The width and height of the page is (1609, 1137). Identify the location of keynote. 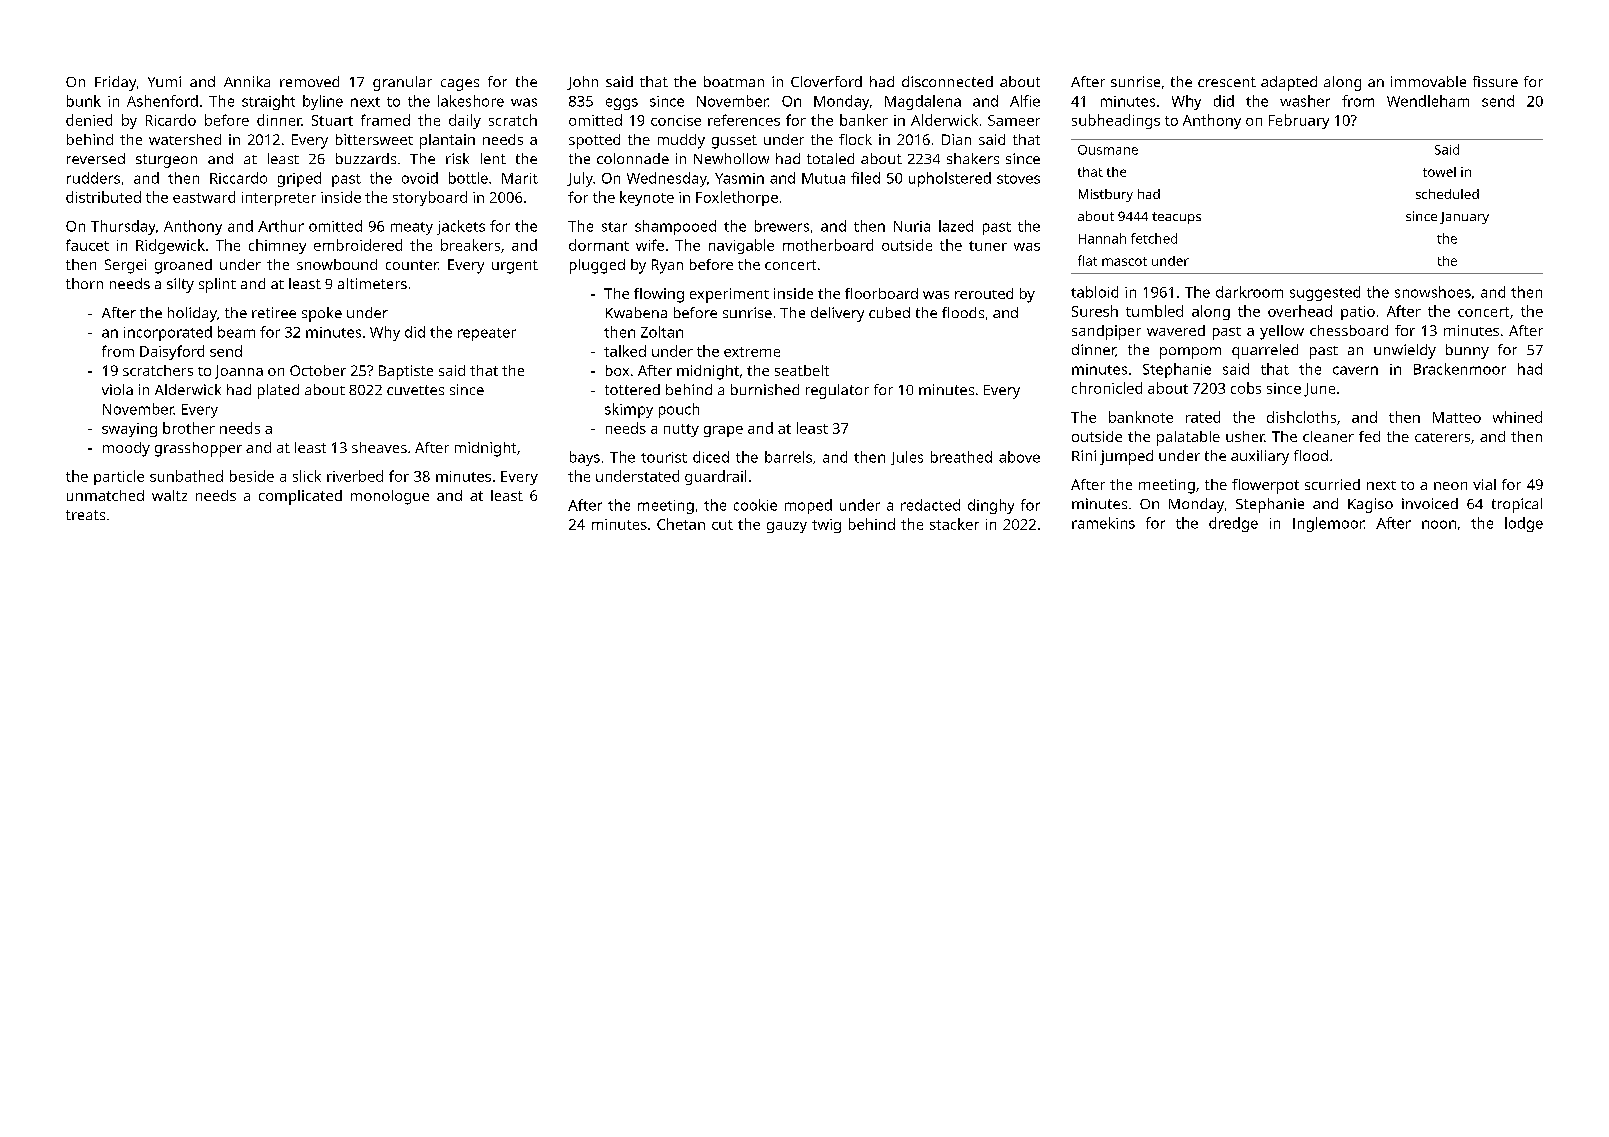
(647, 198).
